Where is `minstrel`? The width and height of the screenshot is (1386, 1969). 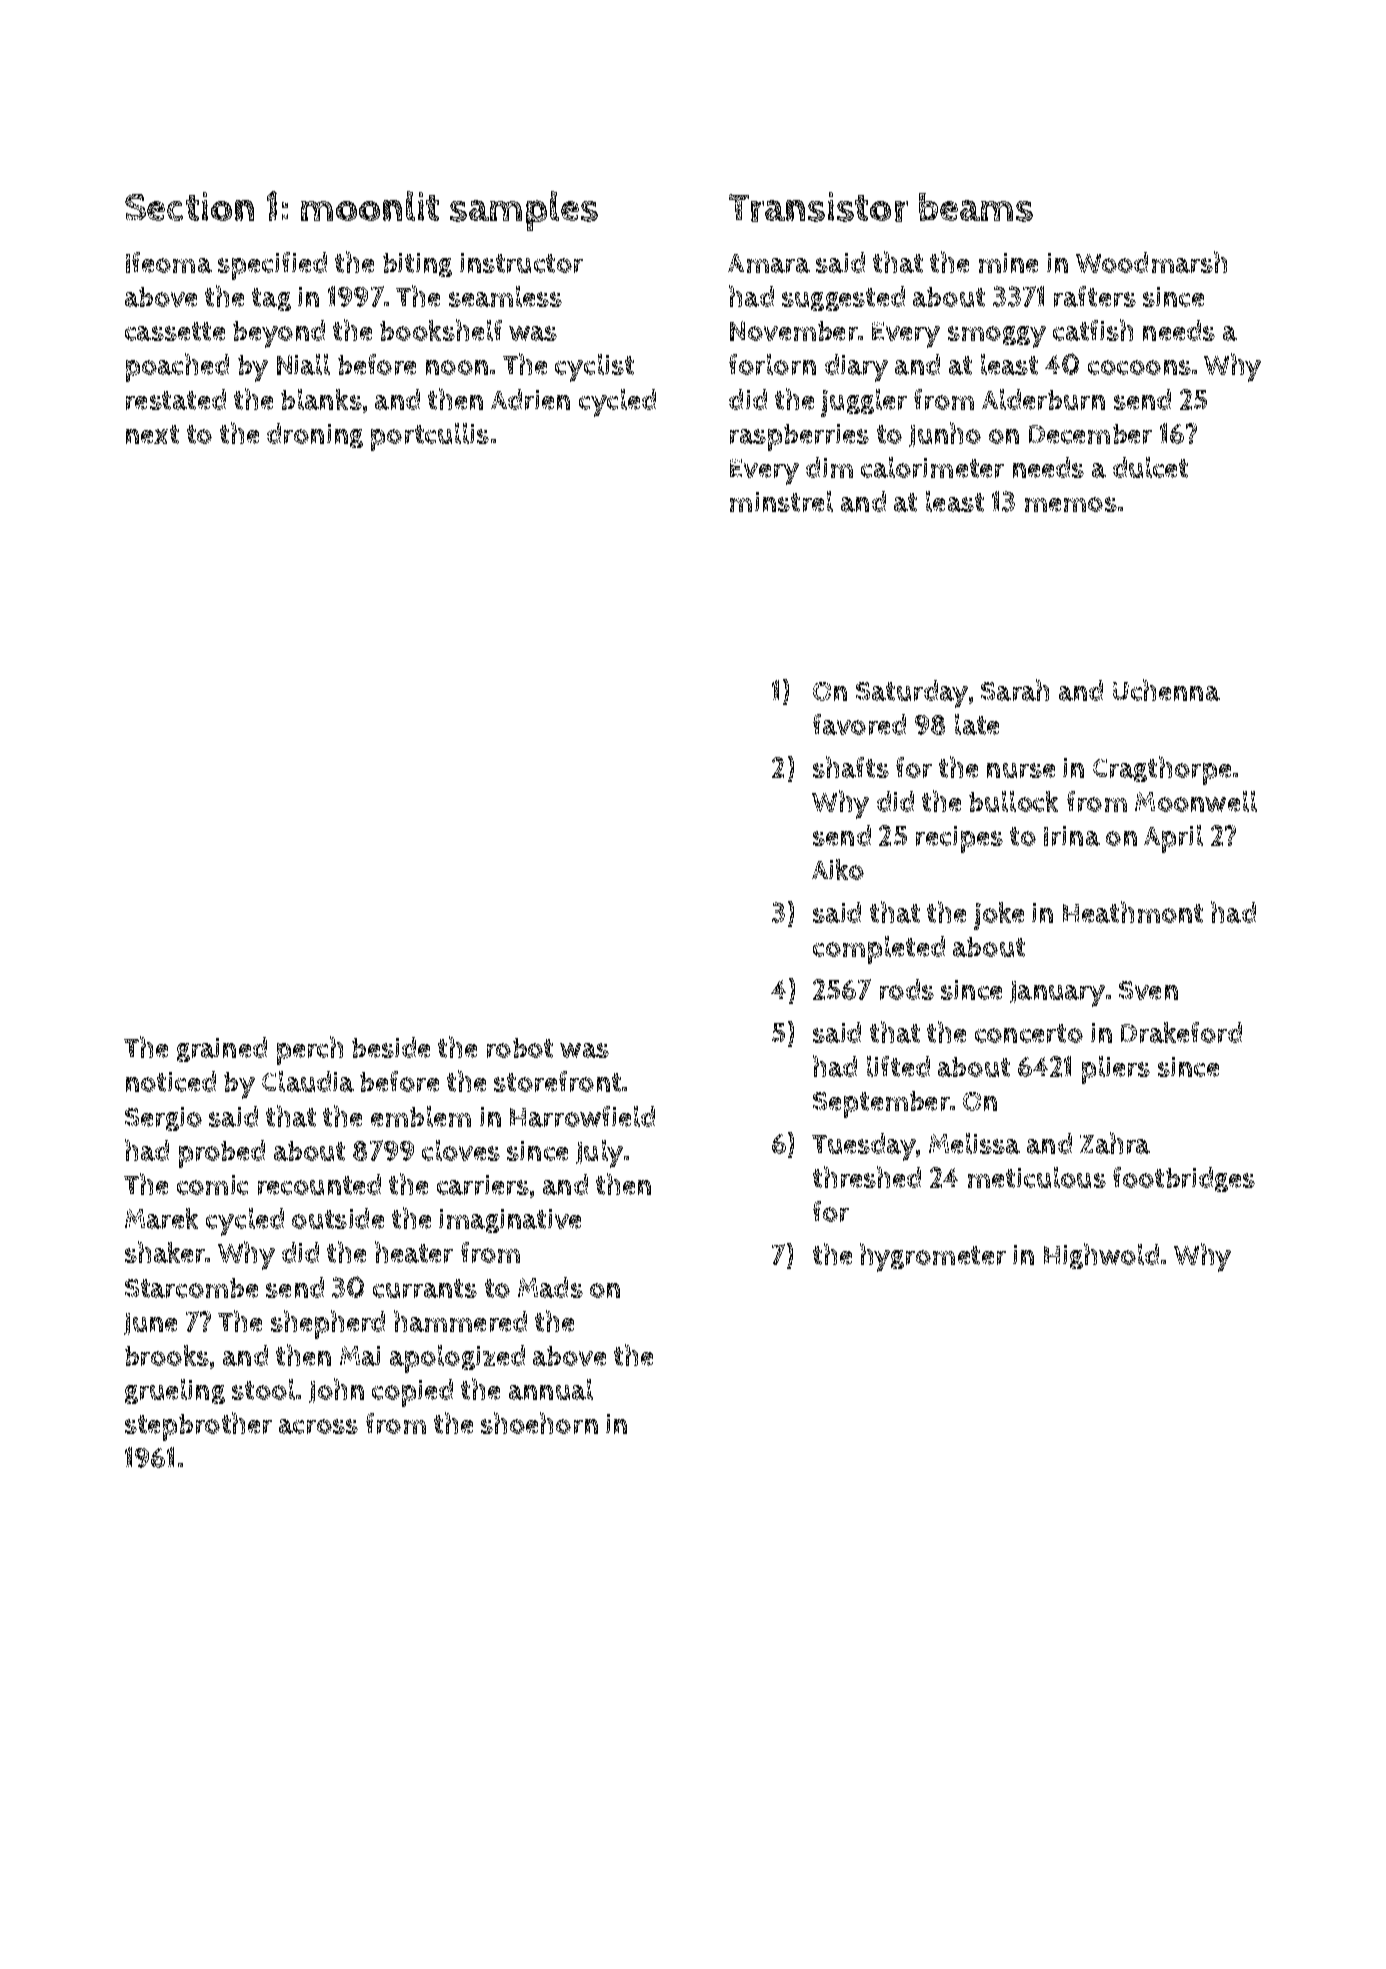
minstrel is located at coordinates (781, 501).
